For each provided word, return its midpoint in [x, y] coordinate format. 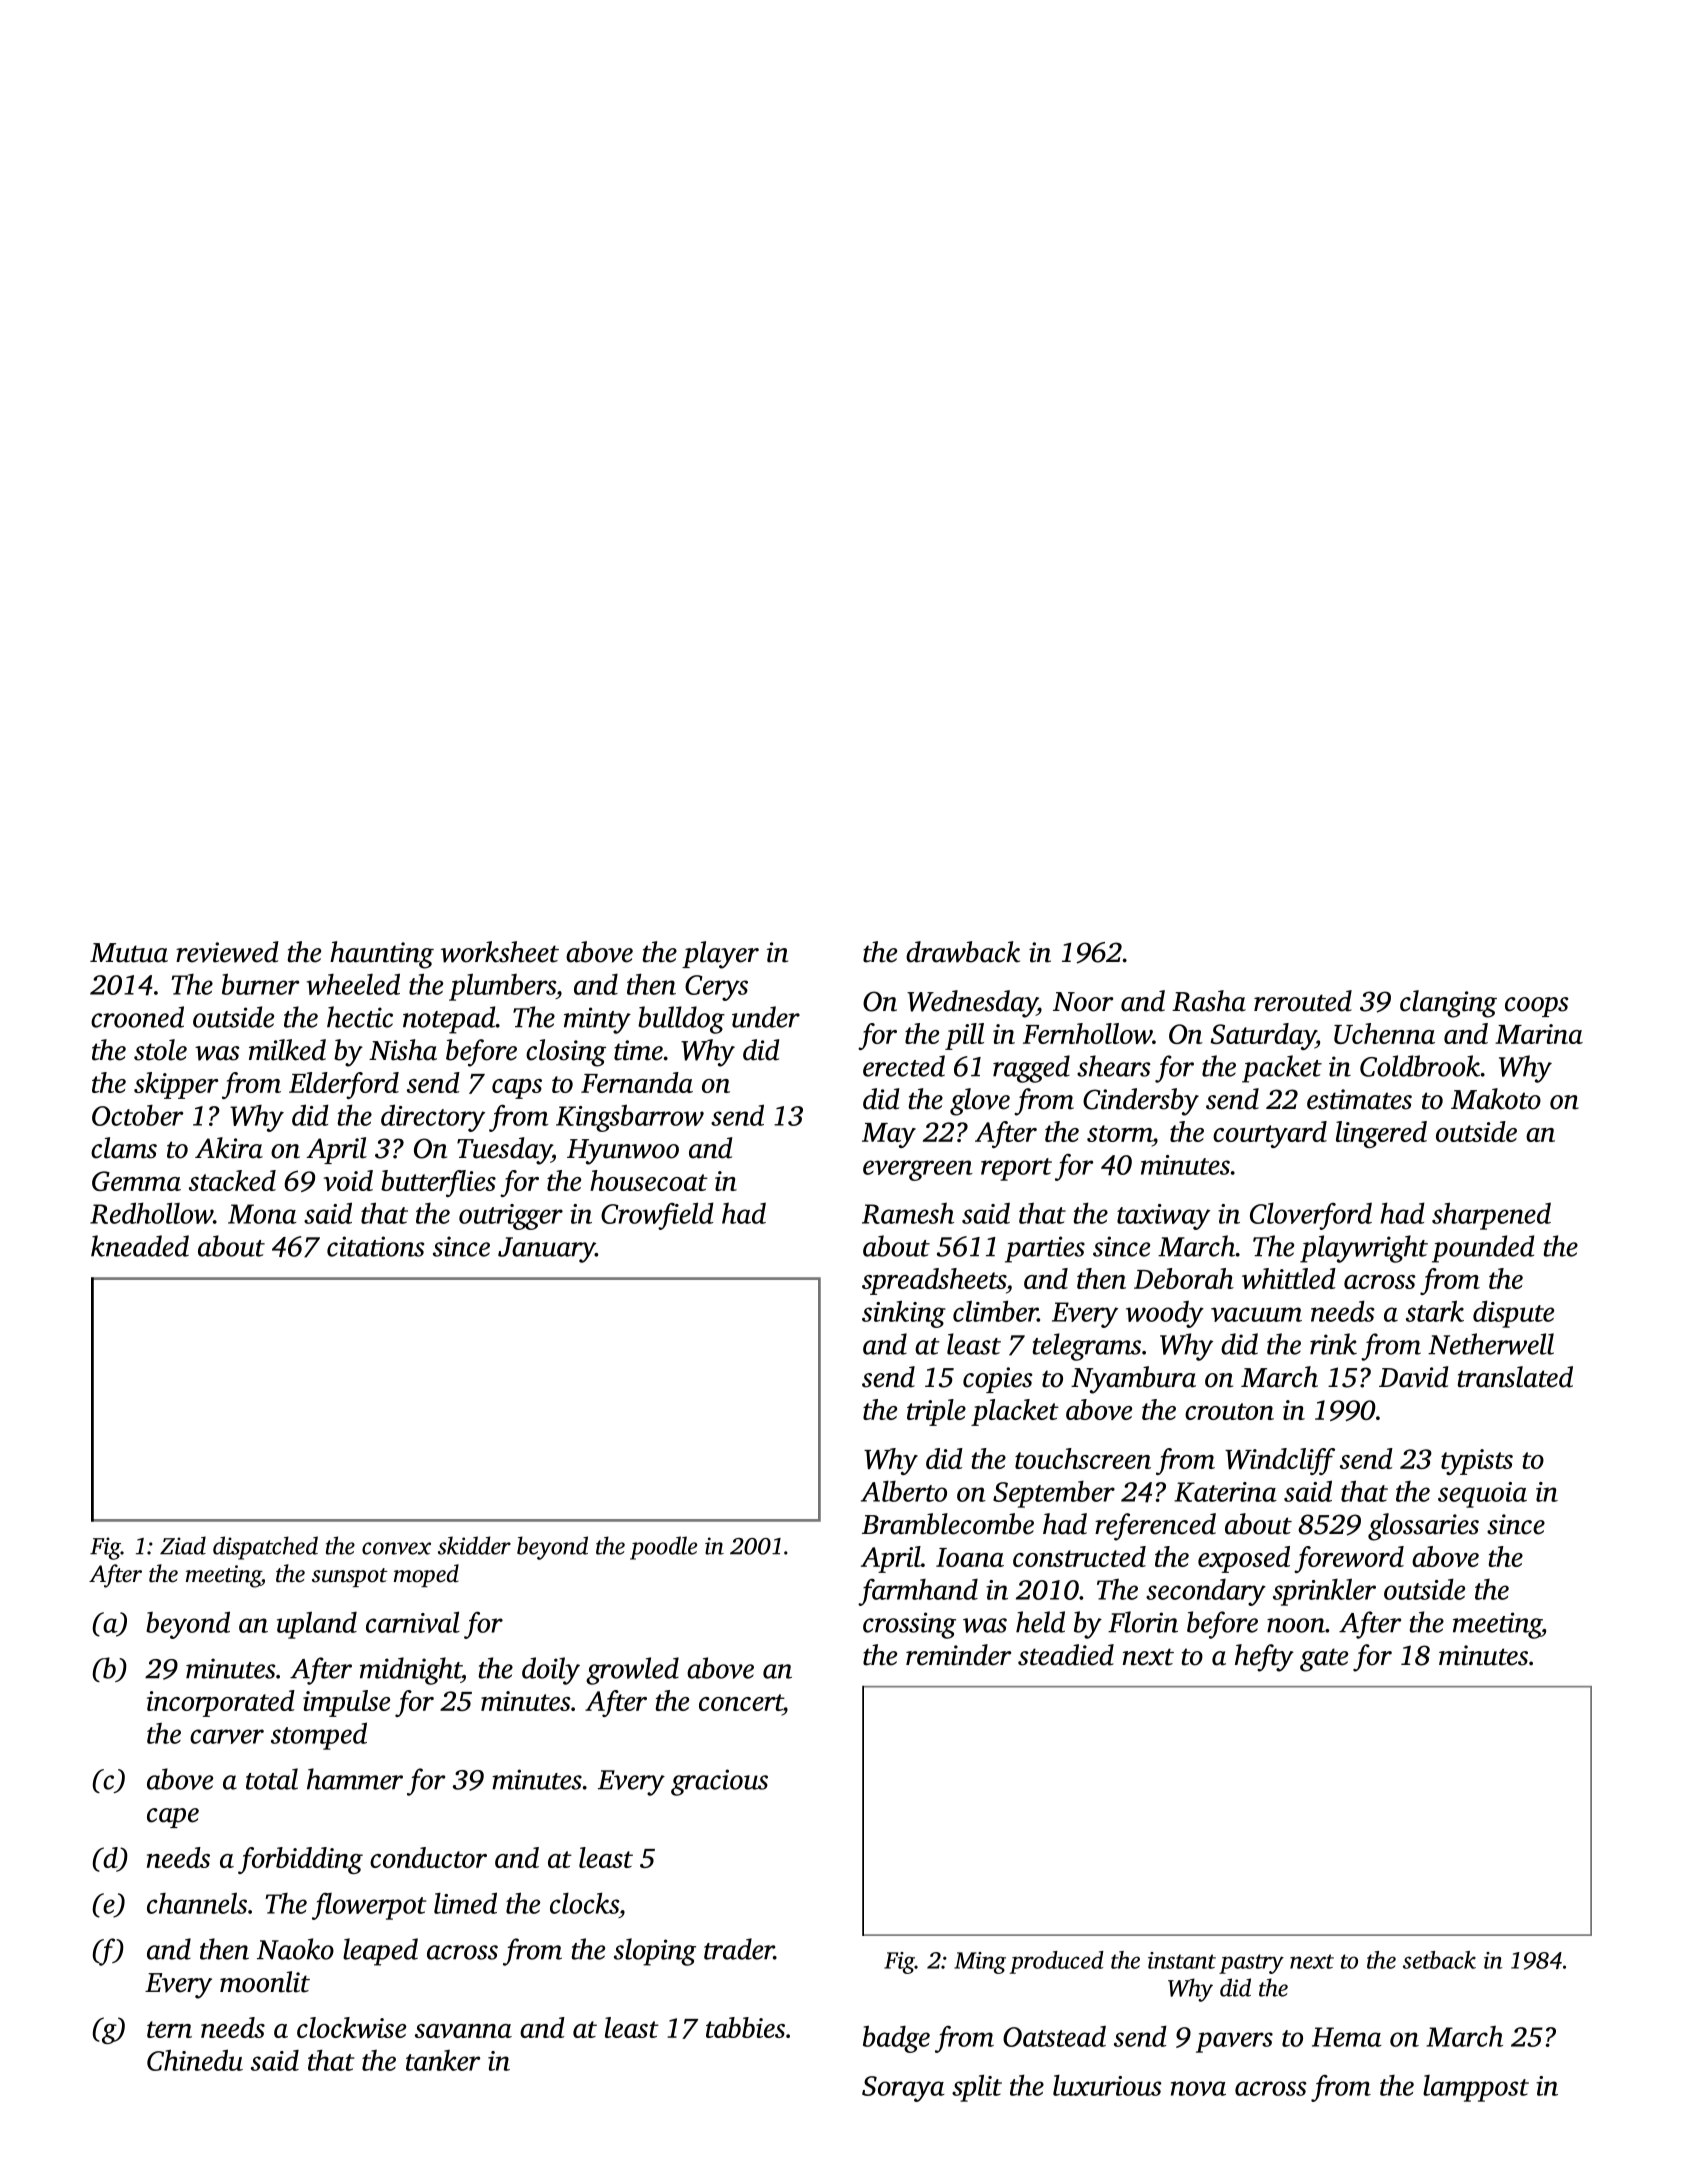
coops [1536, 1007]
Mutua [129, 953]
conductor [428, 1857]
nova [1198, 2088]
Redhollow [151, 1213]
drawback [963, 952]
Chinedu [195, 2060]
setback [1439, 1960]
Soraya [903, 2089]
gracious [719, 1782]
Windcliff [1280, 1461]
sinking [904, 1314]
